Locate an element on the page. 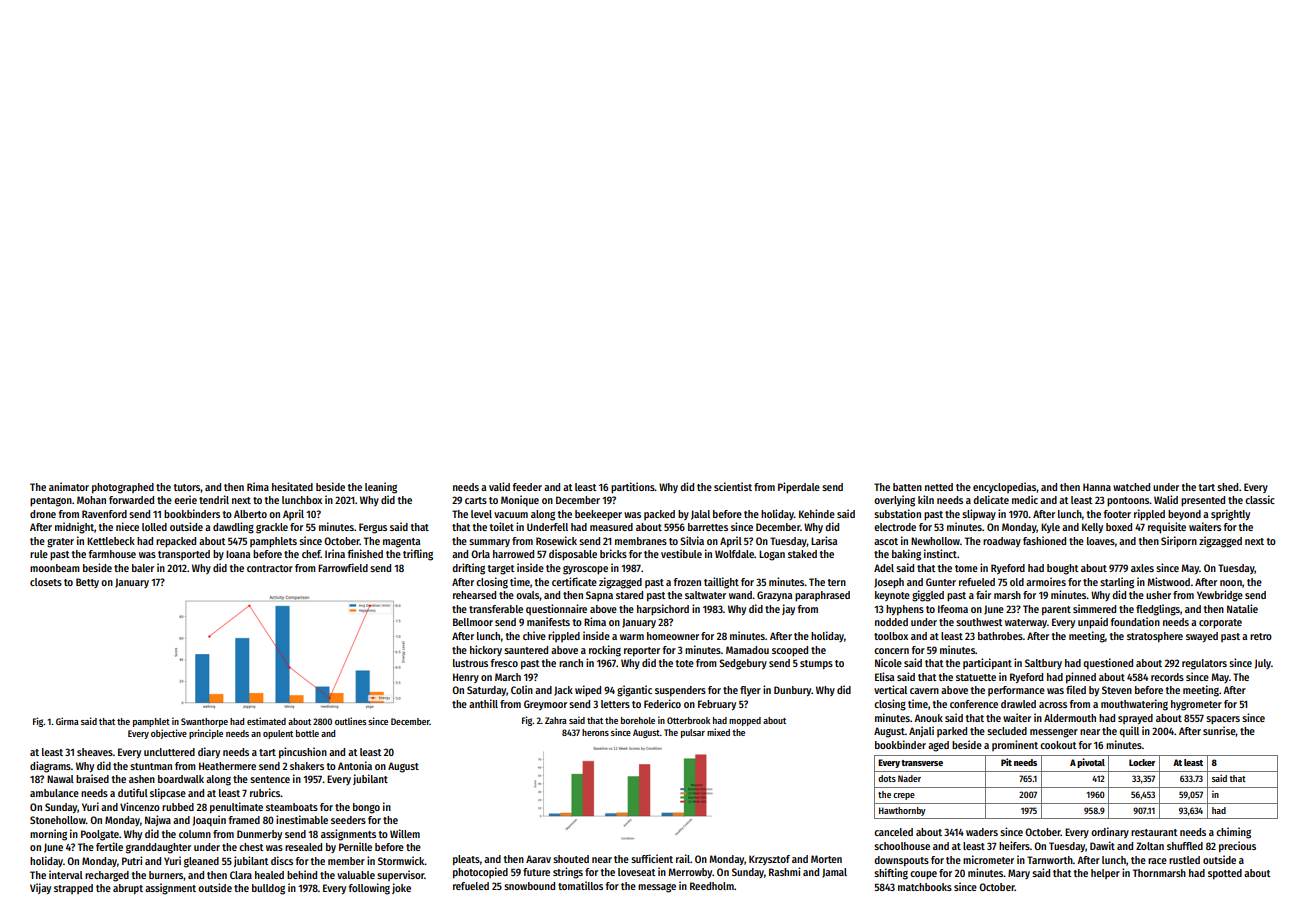  Kyle is located at coordinates (1050, 528).
